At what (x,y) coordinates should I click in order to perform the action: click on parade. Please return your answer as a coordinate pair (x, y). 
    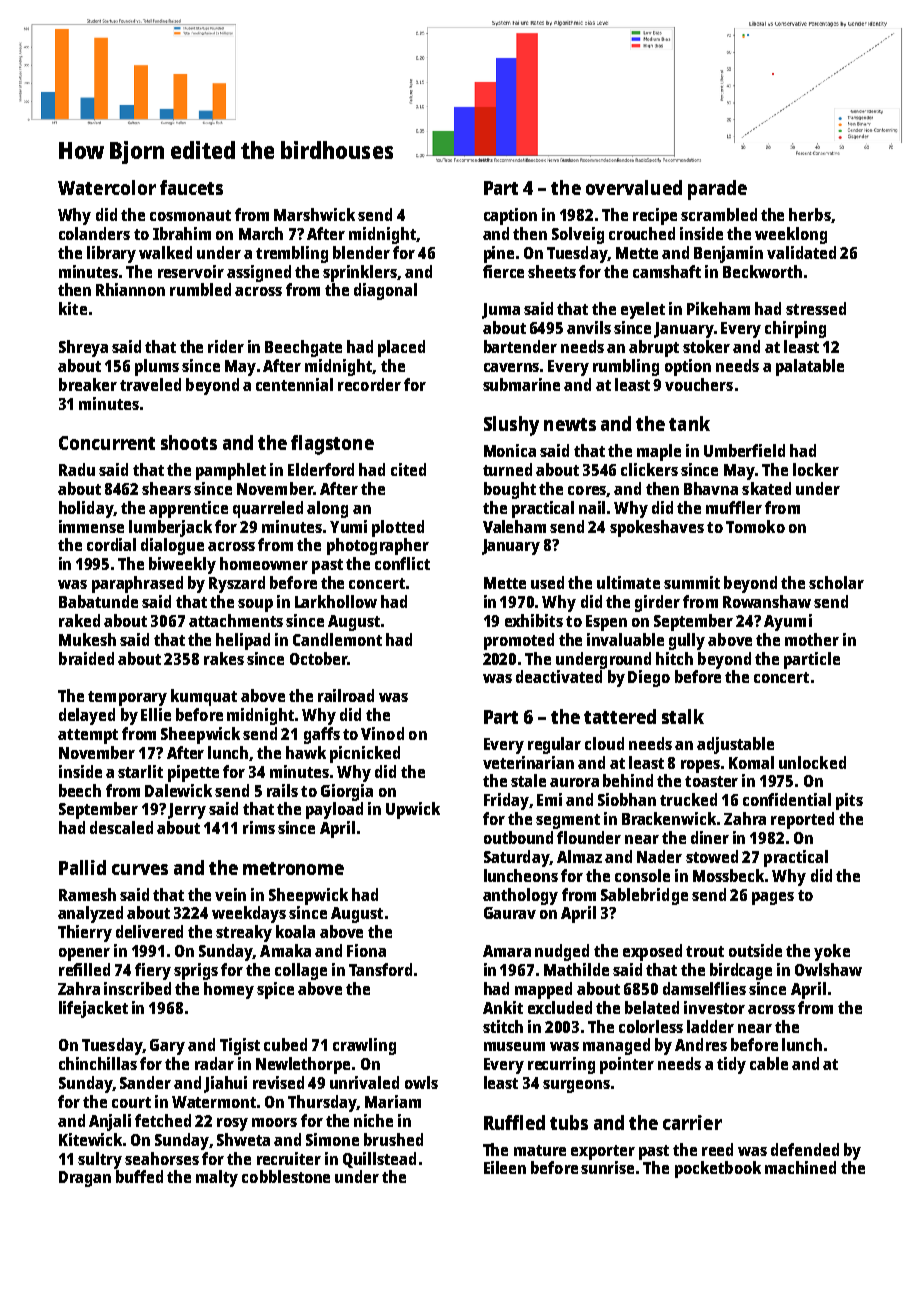
    Looking at the image, I should click on (717, 190).
